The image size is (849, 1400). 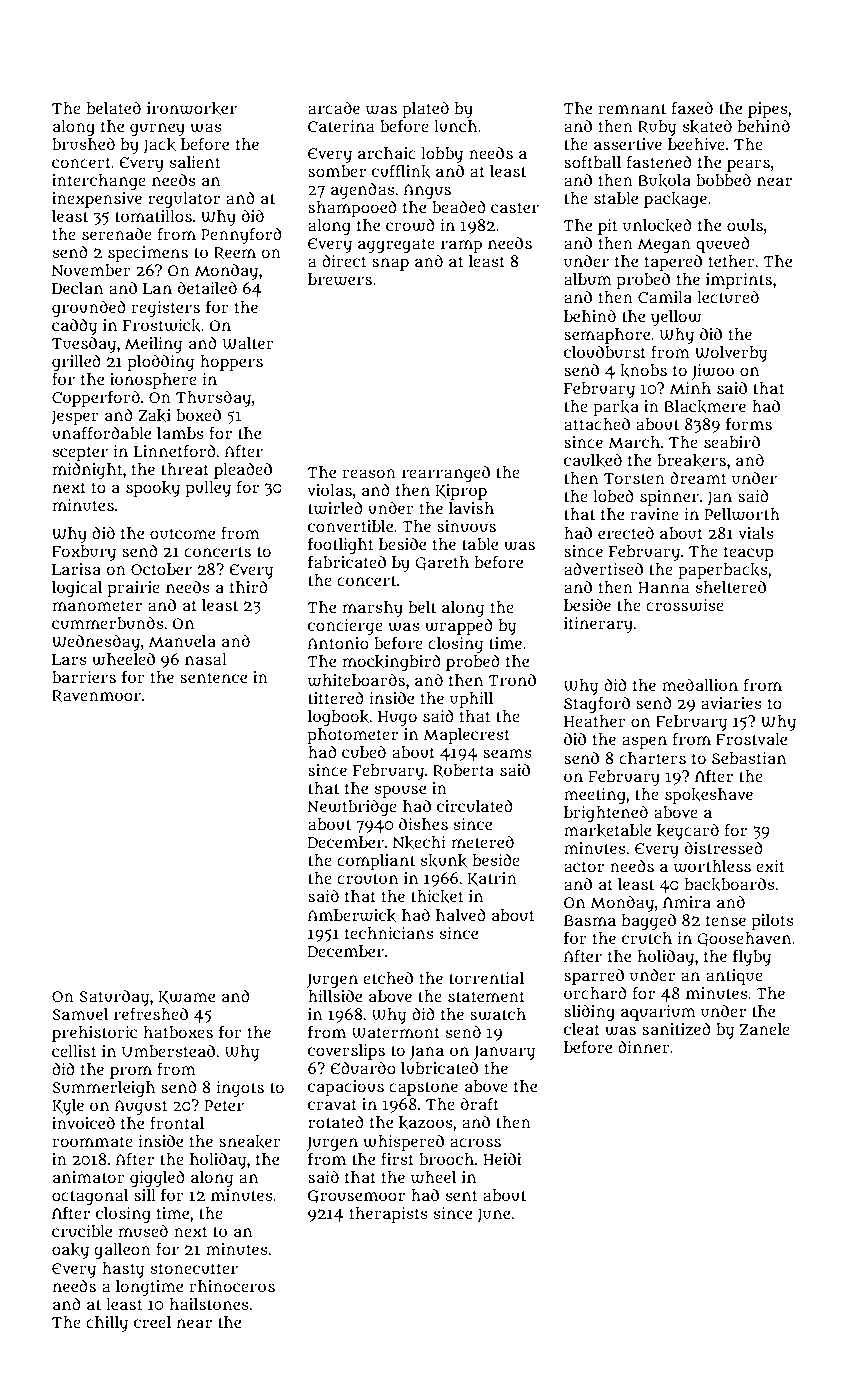 What do you see at coordinates (461, 246) in the page?
I see `ramp` at bounding box center [461, 246].
